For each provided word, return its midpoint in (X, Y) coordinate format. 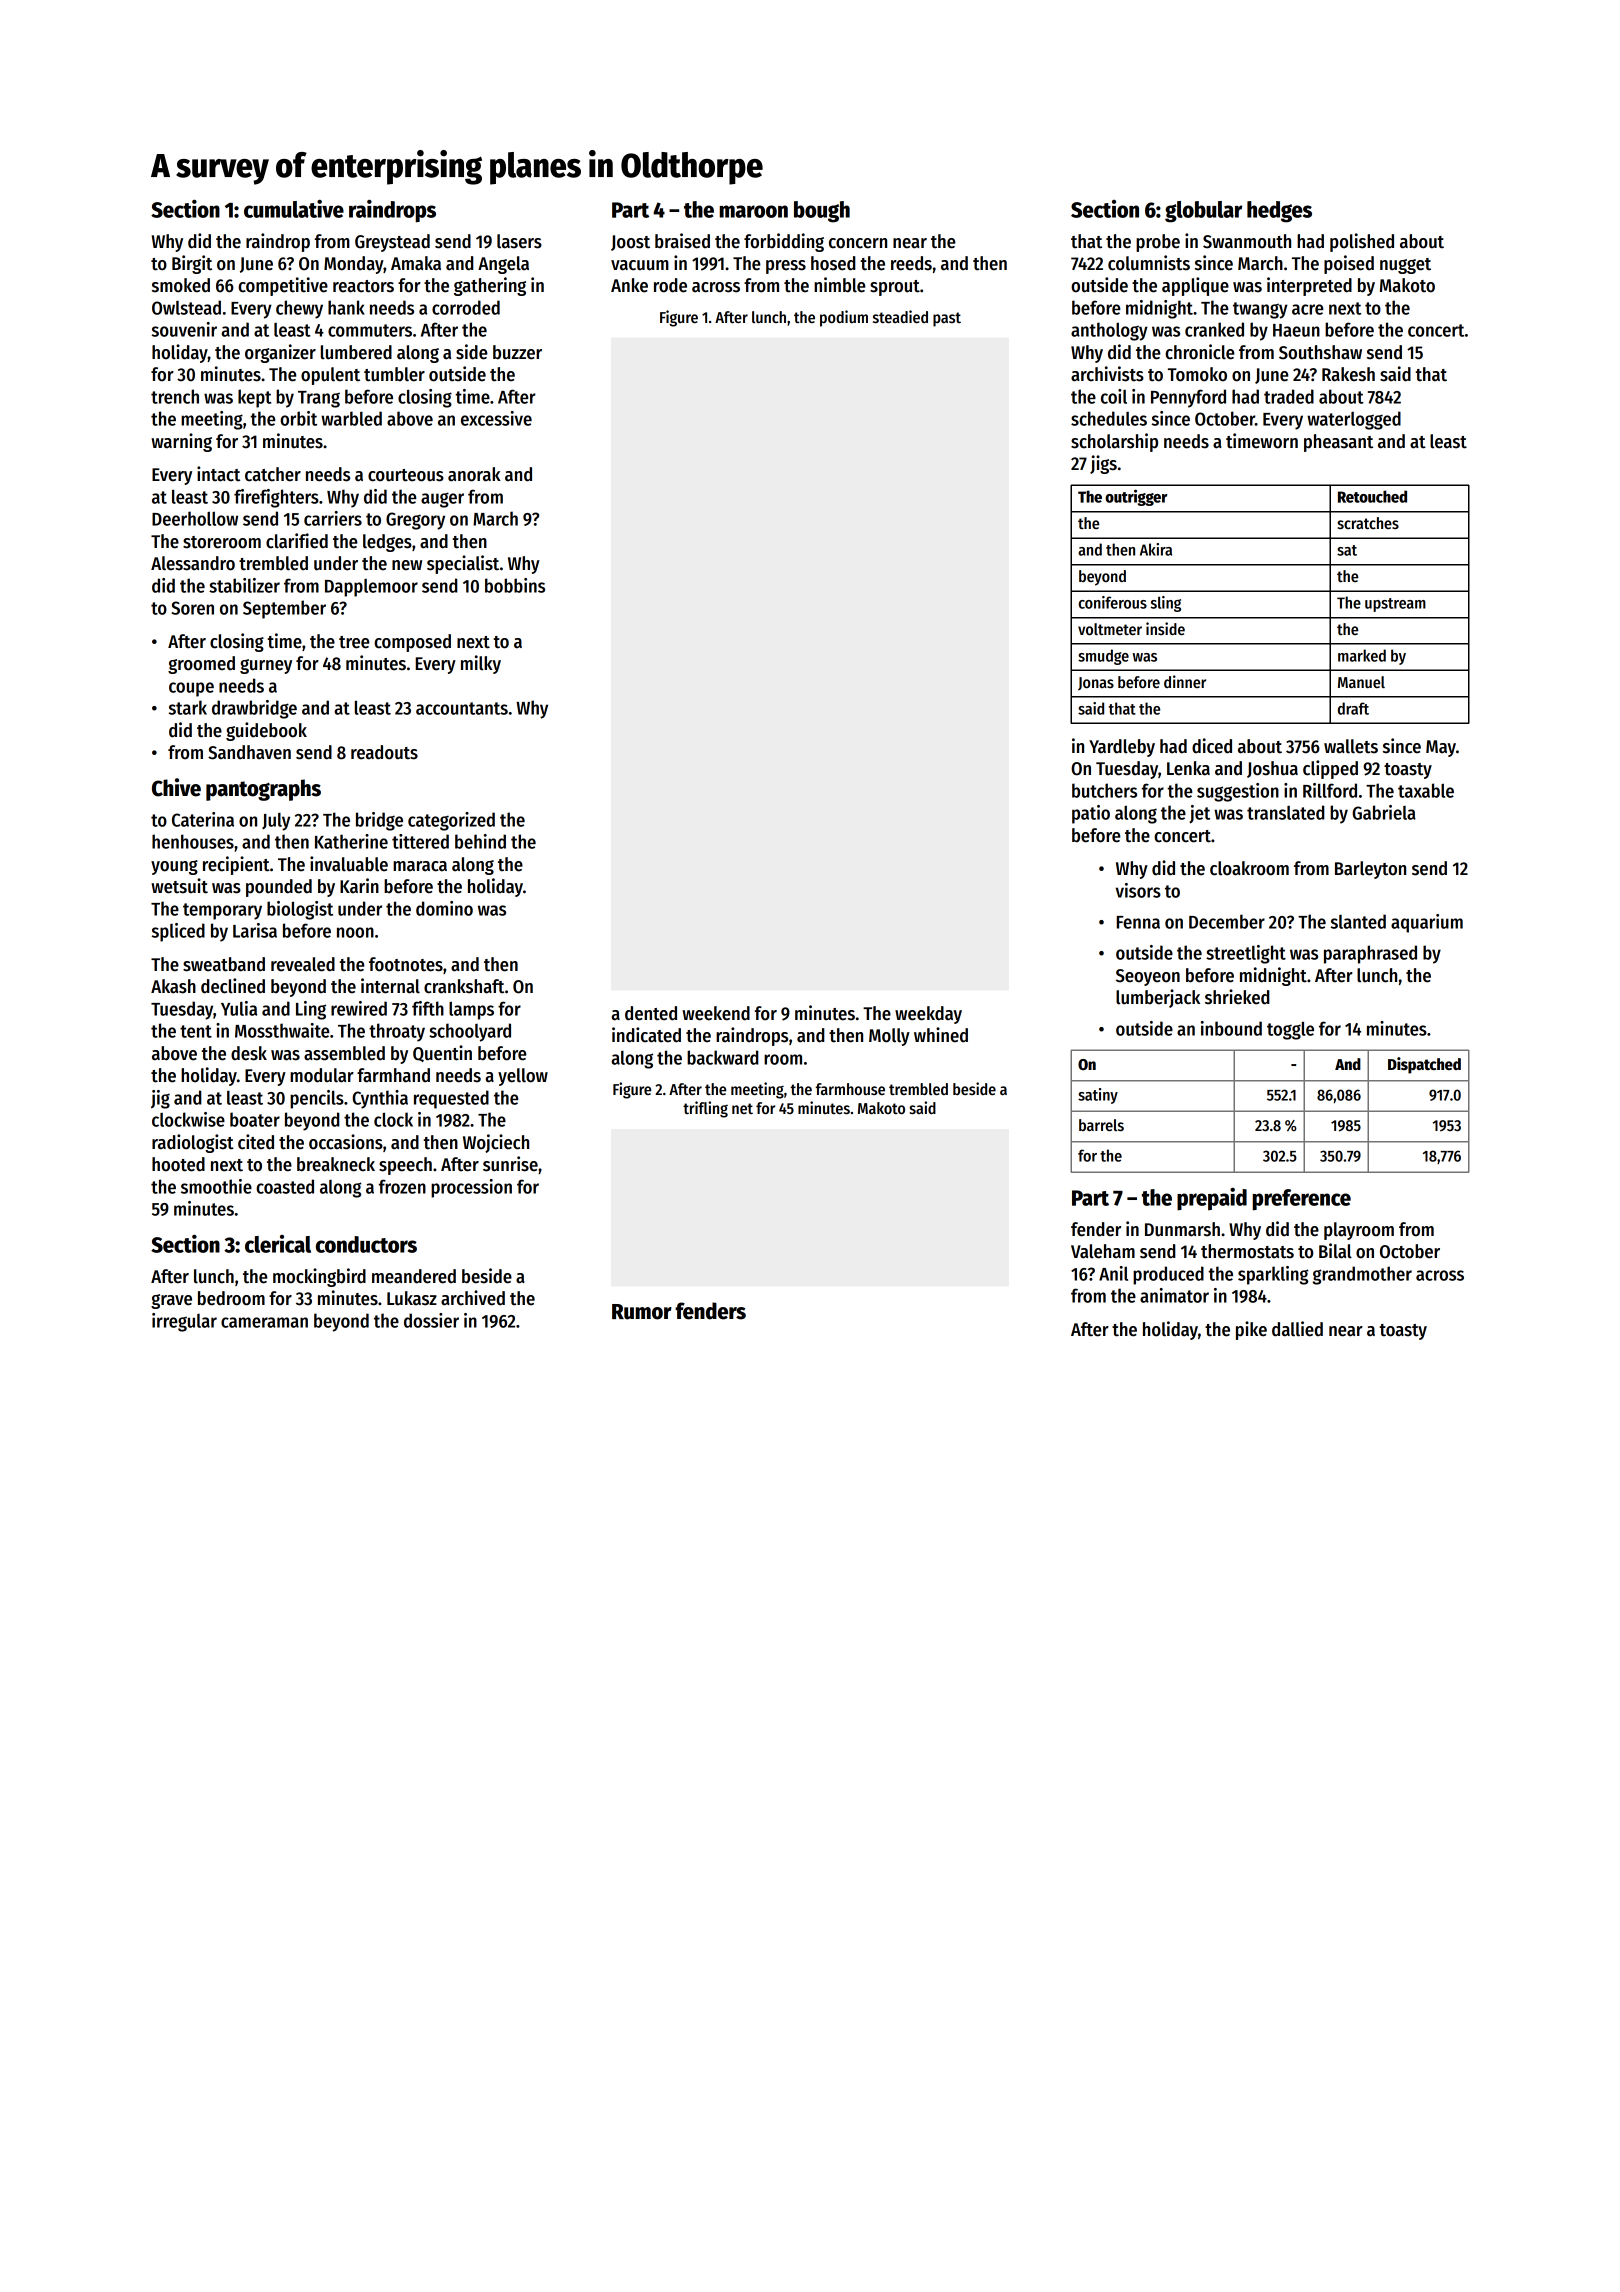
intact (218, 474)
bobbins (515, 585)
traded (1289, 396)
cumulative (294, 209)
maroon (754, 211)
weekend (716, 1013)
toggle (1290, 1030)
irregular (184, 1322)
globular (1203, 212)
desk (249, 1053)
